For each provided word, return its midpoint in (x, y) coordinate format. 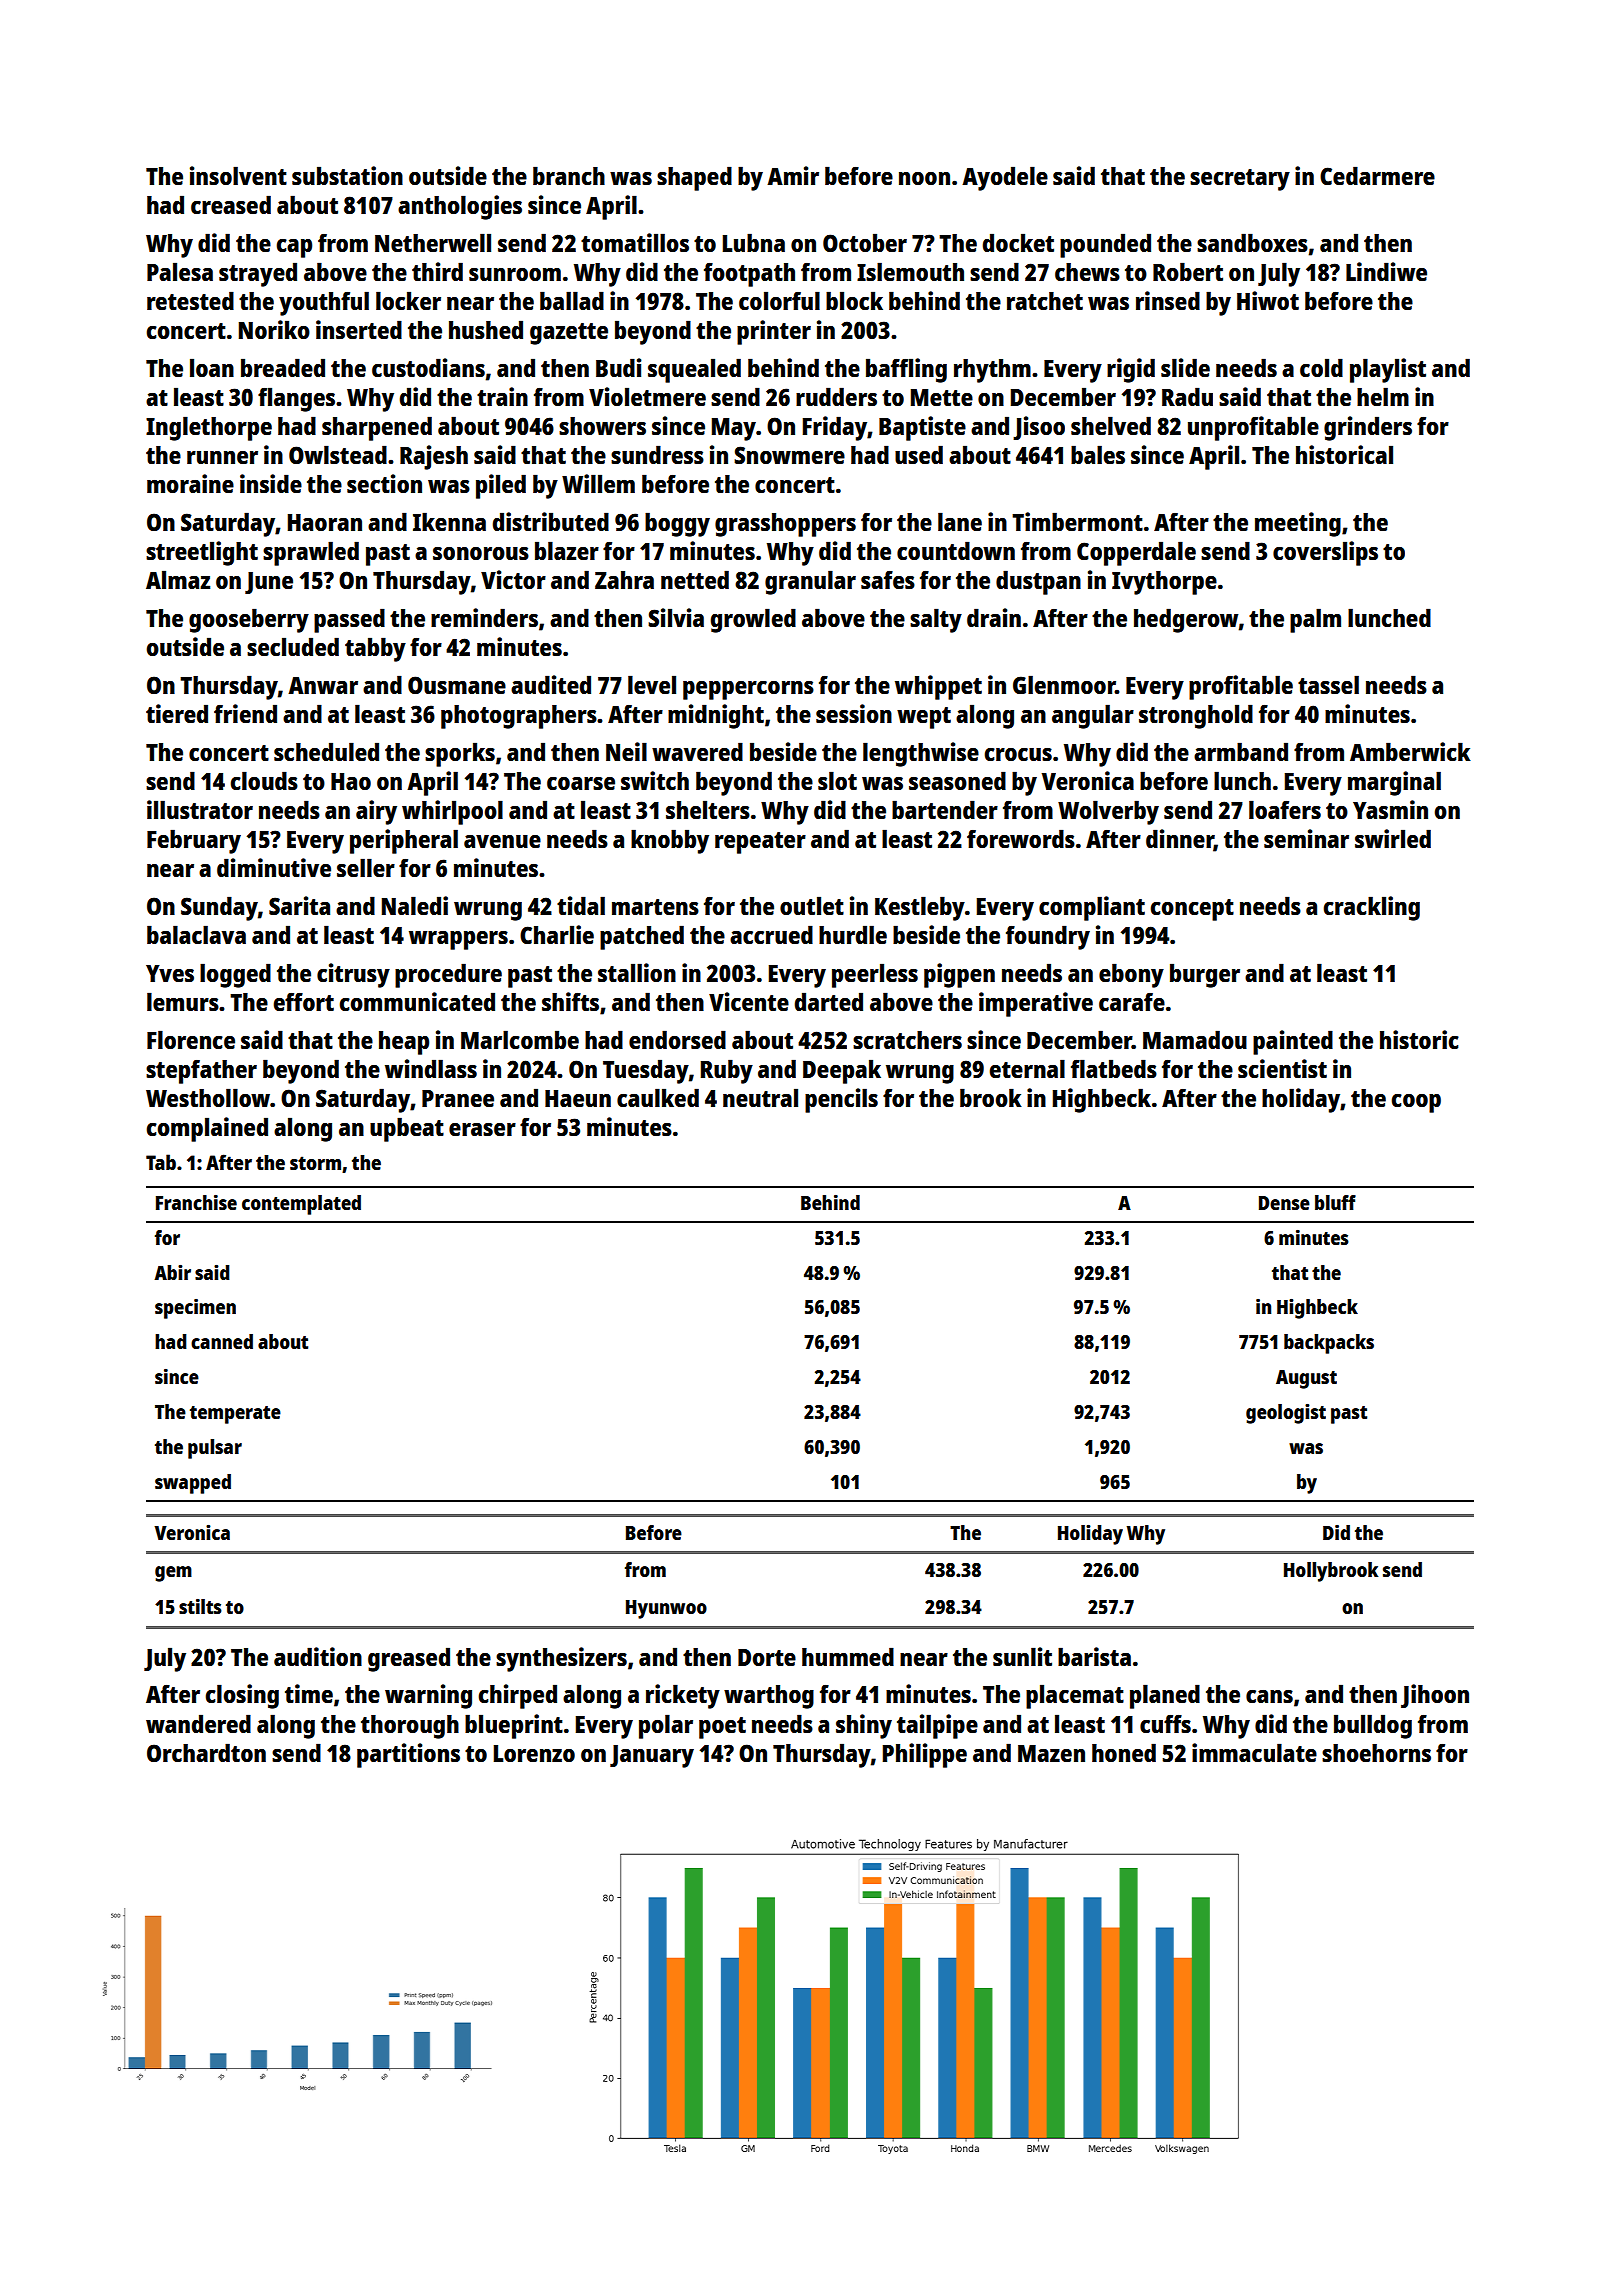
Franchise (196, 1202)
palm (1315, 620)
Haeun (578, 1098)
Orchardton (206, 1752)
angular (1093, 716)
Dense (1284, 1203)
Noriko (274, 329)
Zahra (624, 580)
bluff (1335, 1202)
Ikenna (449, 521)
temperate (235, 1415)
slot (837, 780)
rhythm (992, 371)
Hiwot (1268, 300)
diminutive (274, 867)
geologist (1286, 1414)
